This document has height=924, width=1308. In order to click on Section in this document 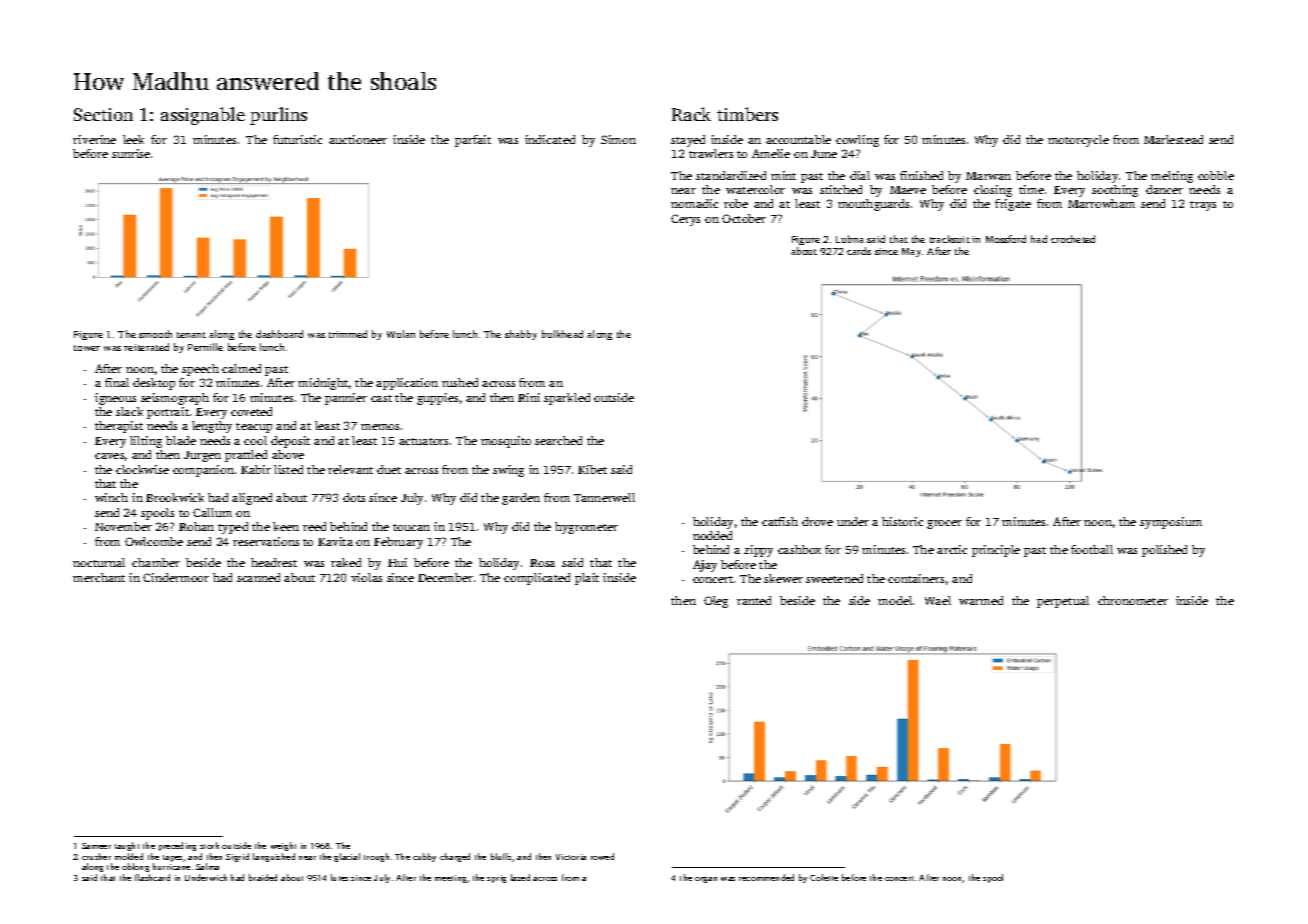, I will do `click(103, 114)`.
